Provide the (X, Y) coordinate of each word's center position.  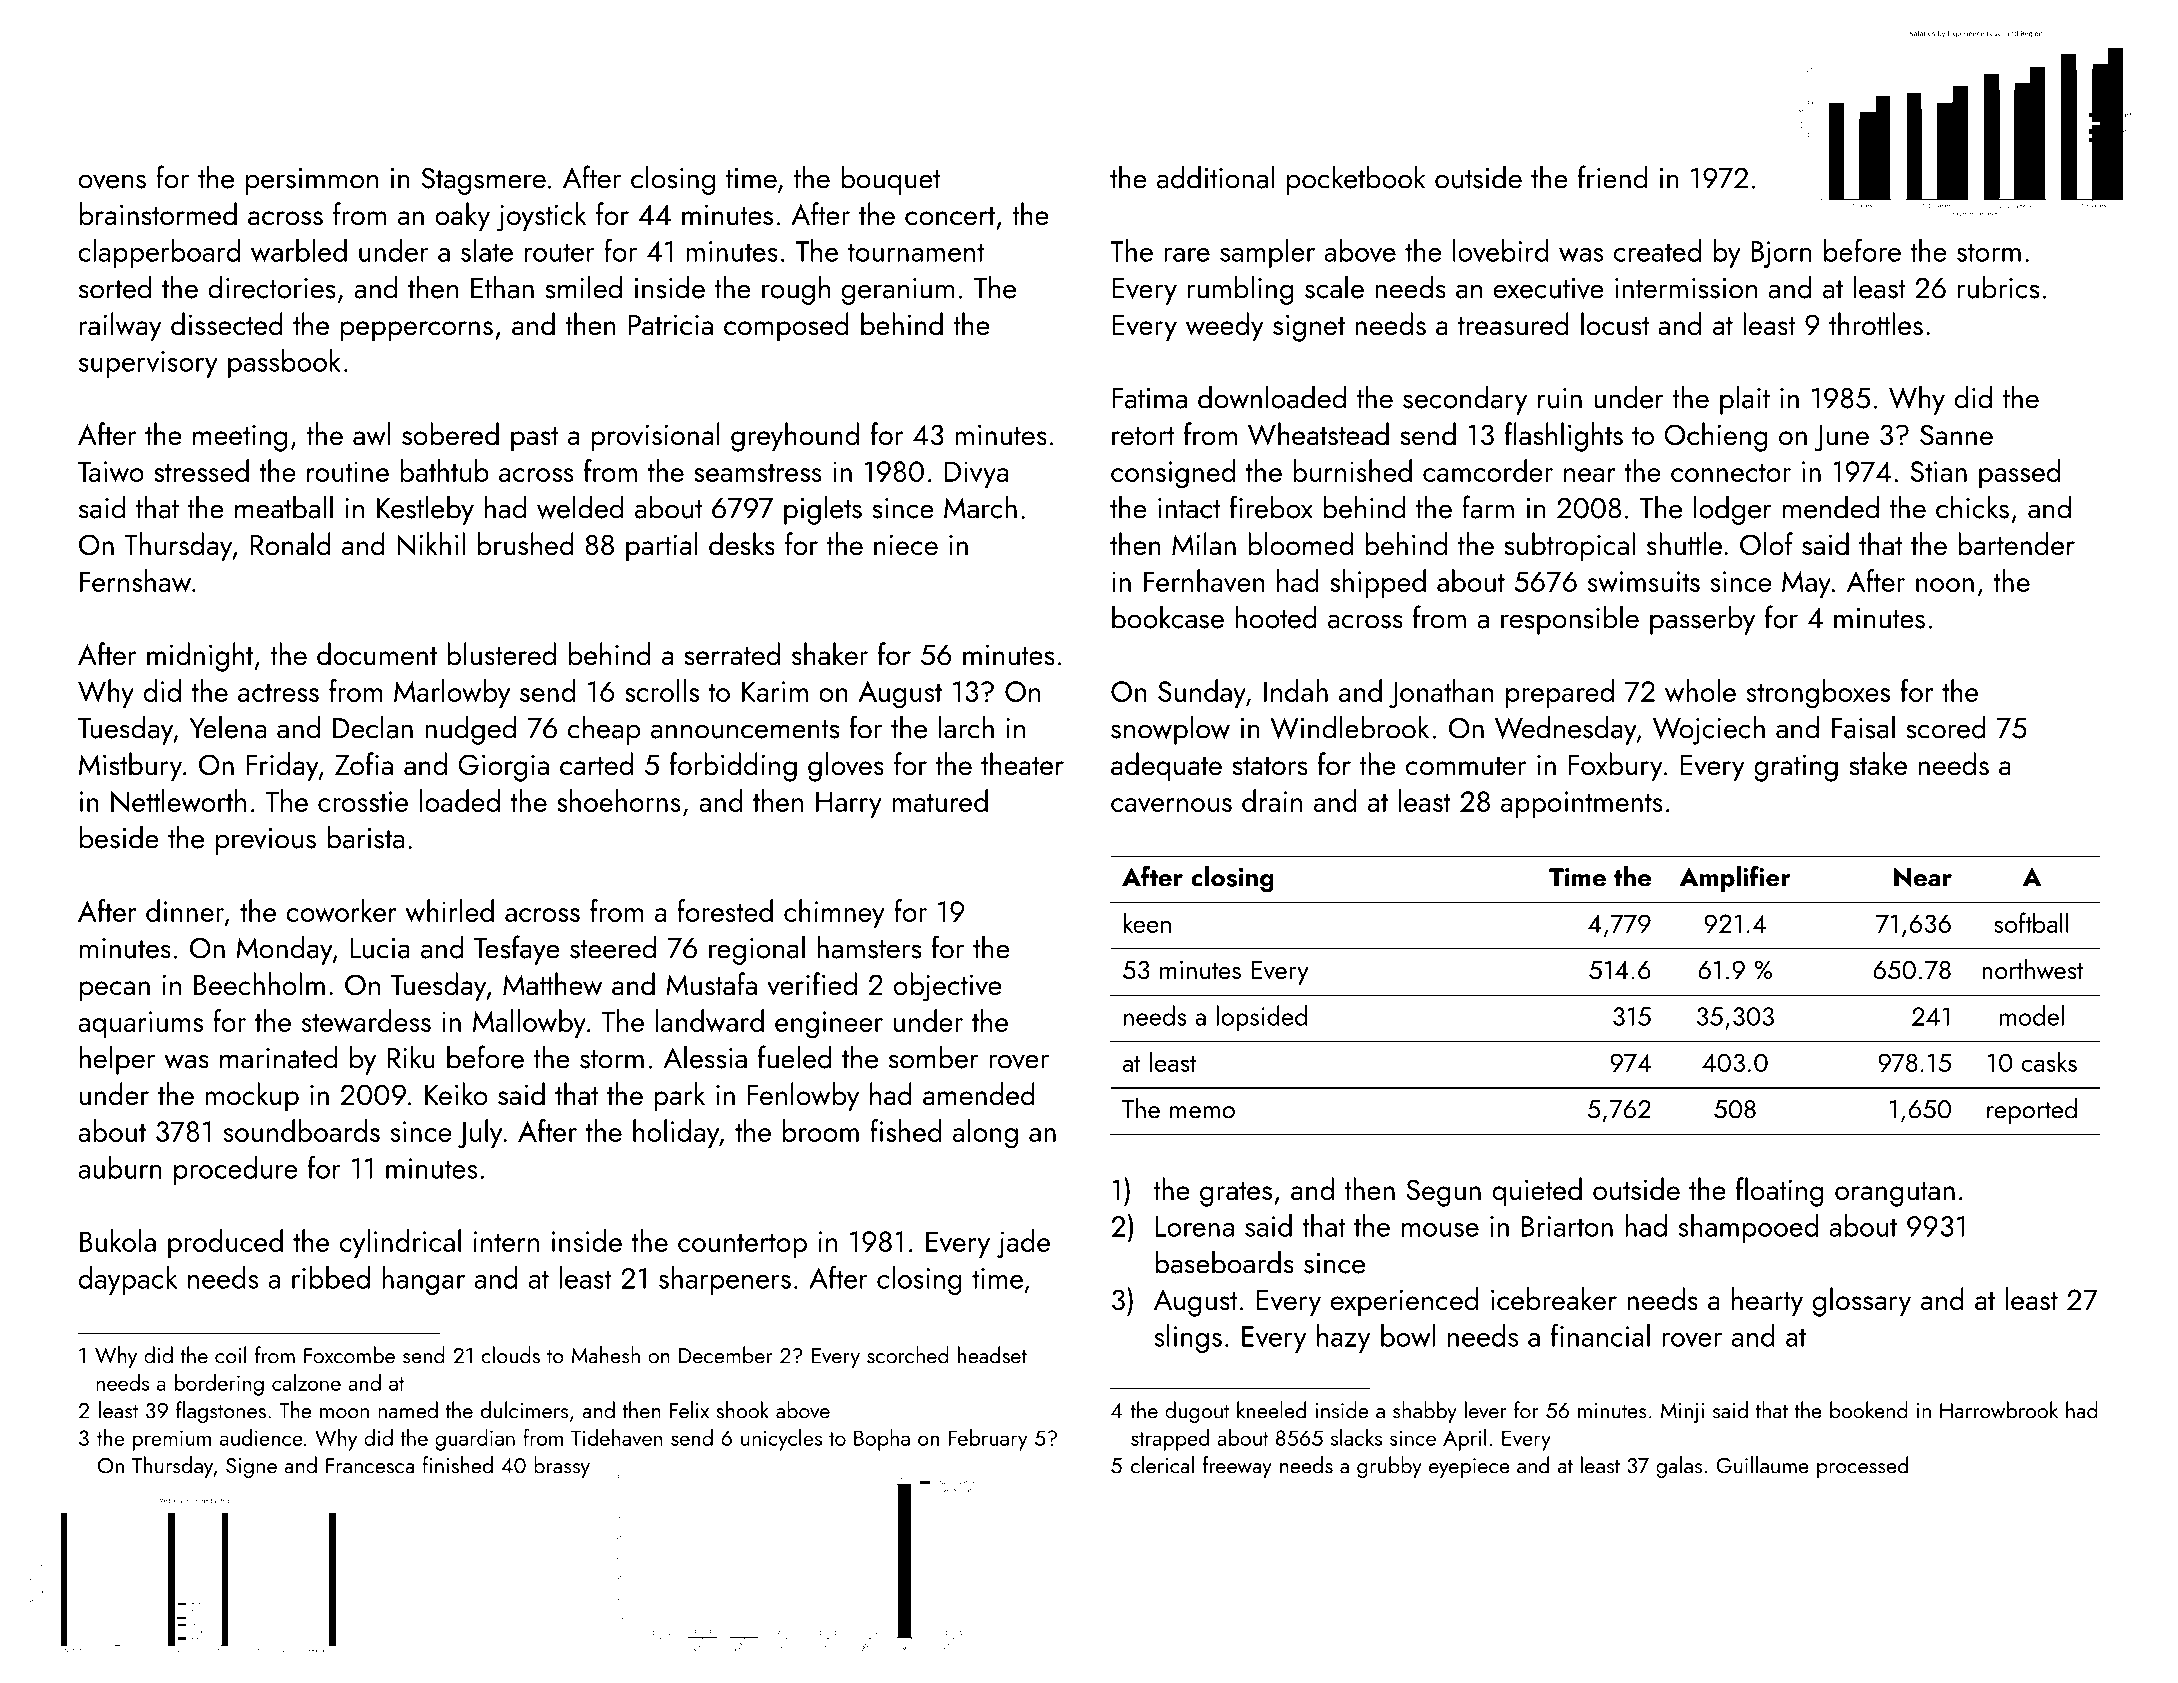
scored (1946, 727)
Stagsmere (483, 181)
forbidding (733, 767)
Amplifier (1735, 879)
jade (1023, 1243)
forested (725, 910)
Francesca (370, 1466)
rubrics (1998, 287)
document (377, 654)
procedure (236, 1170)
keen (1147, 922)
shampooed (1748, 1228)
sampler (1267, 253)
